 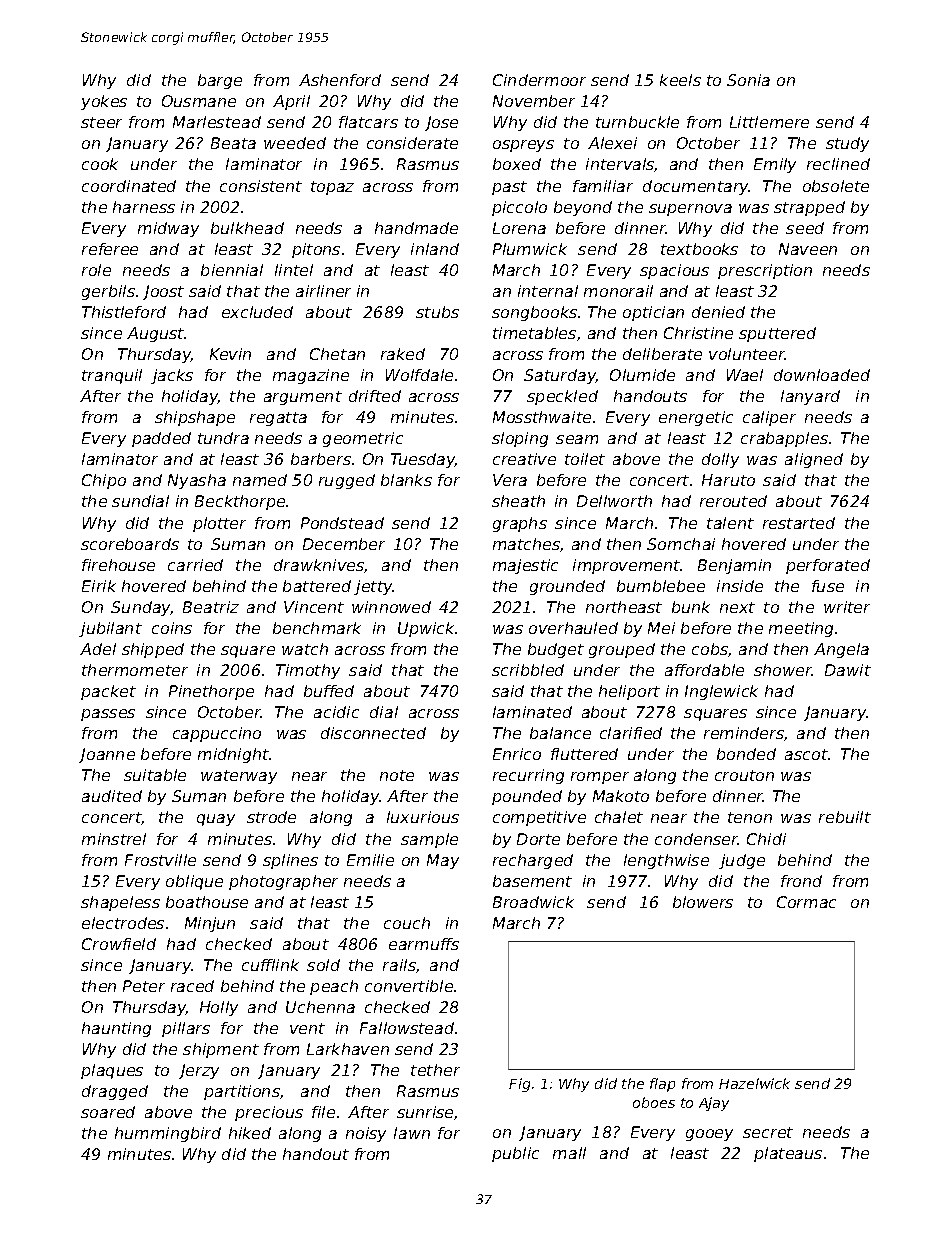 What do you see at coordinates (435, 1070) in the image?
I see `tether` at bounding box center [435, 1070].
